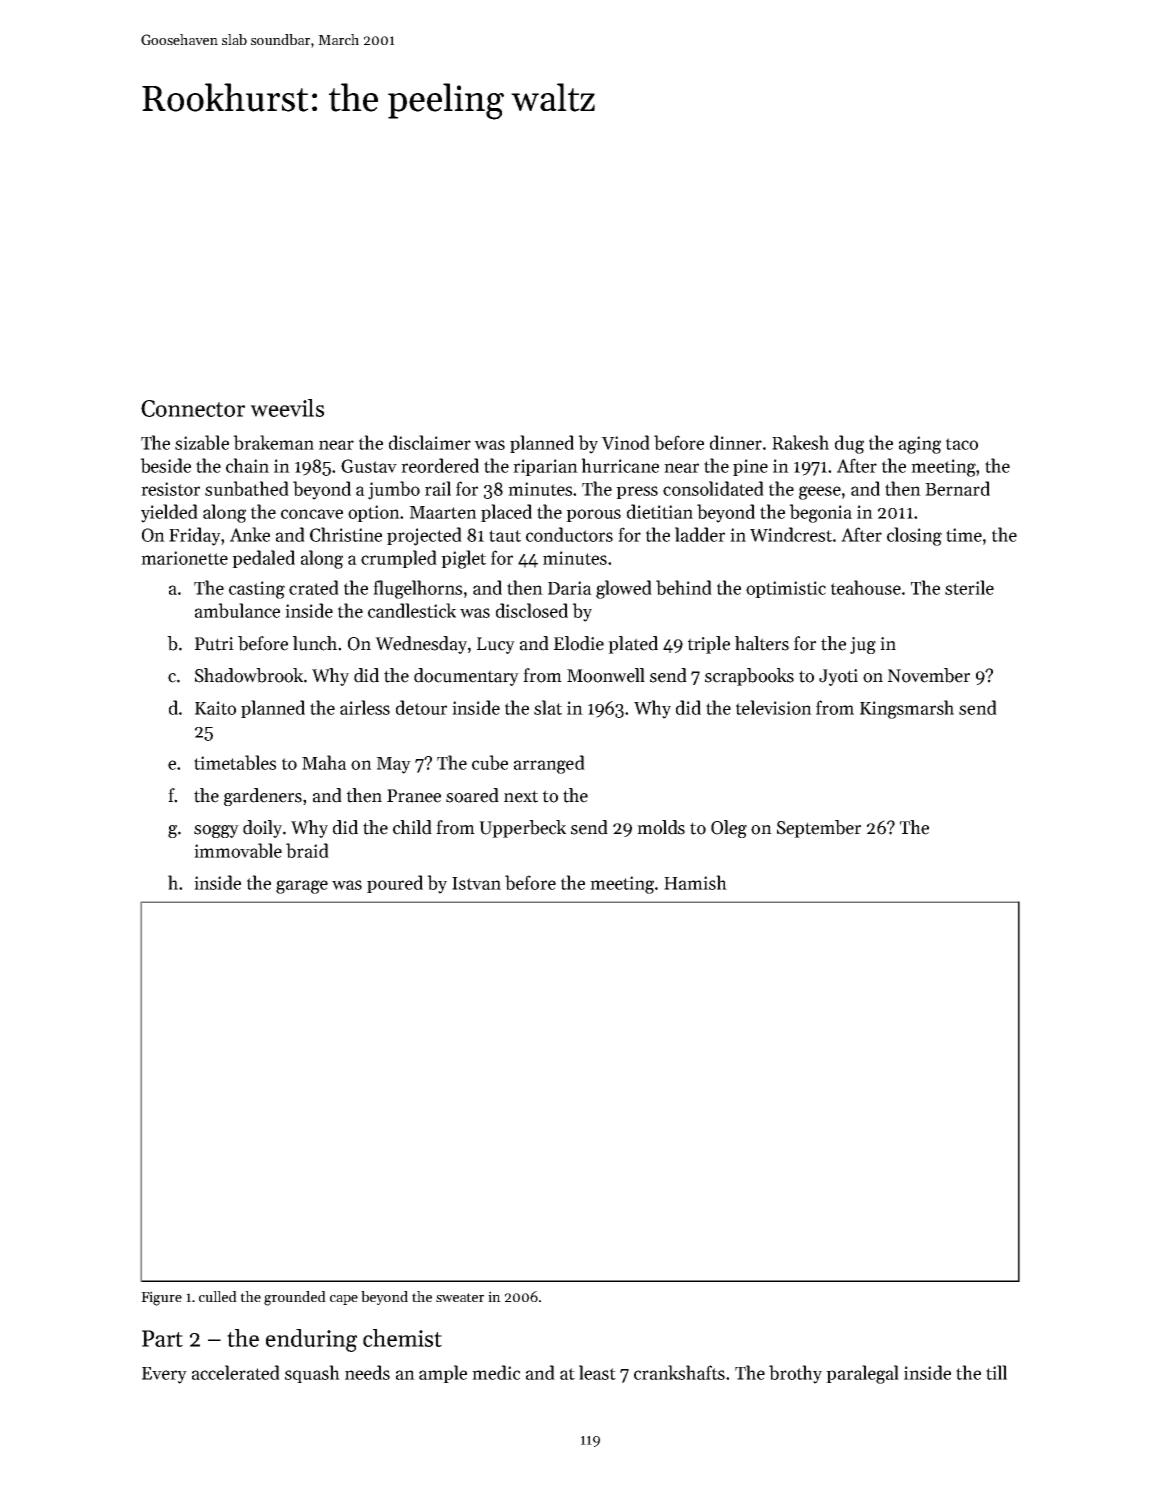 The image size is (1160, 1501). Describe the element at coordinates (369, 466) in the screenshot. I see `Gustav` at that location.
